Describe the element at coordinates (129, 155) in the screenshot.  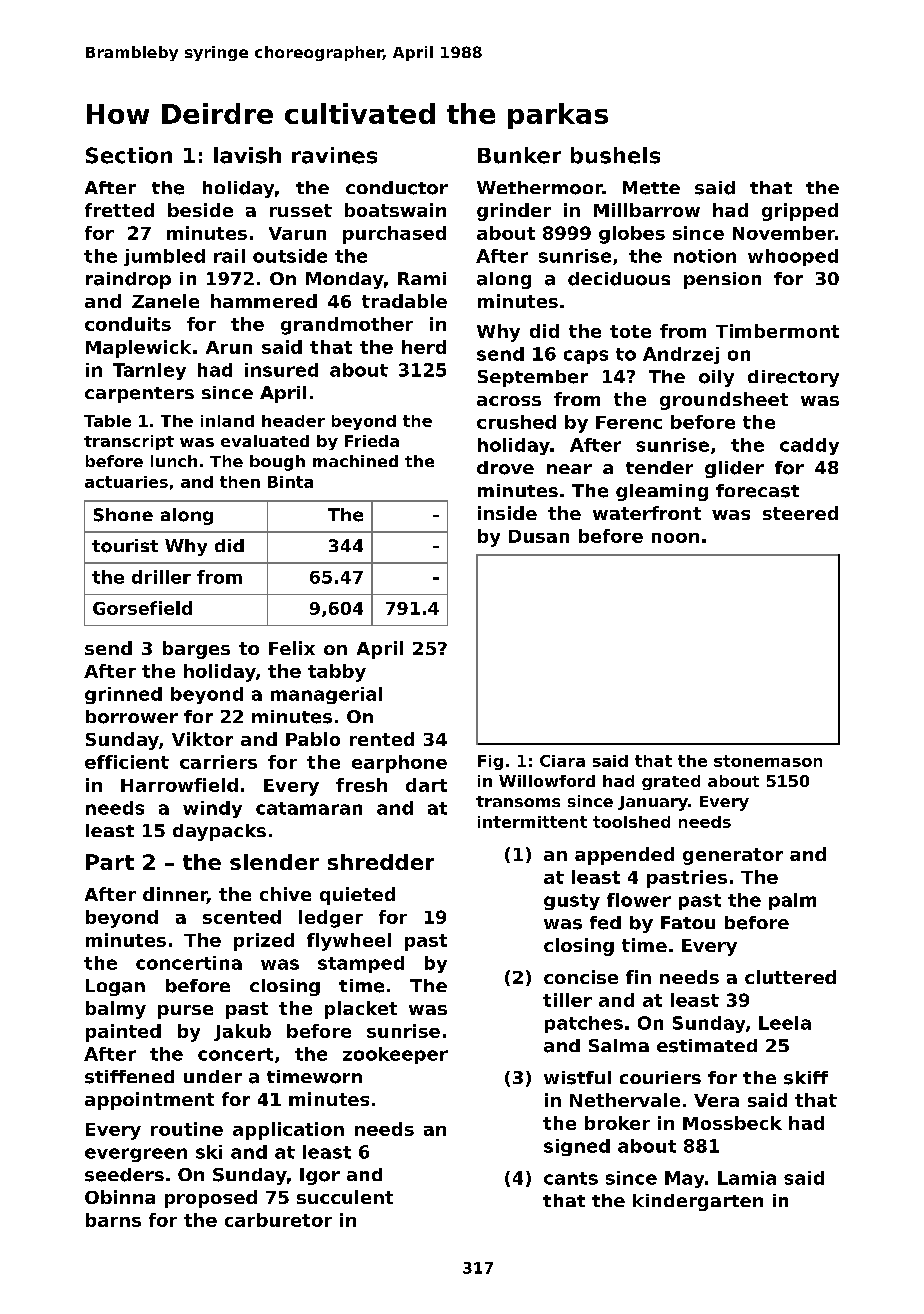
I see `Section` at that location.
